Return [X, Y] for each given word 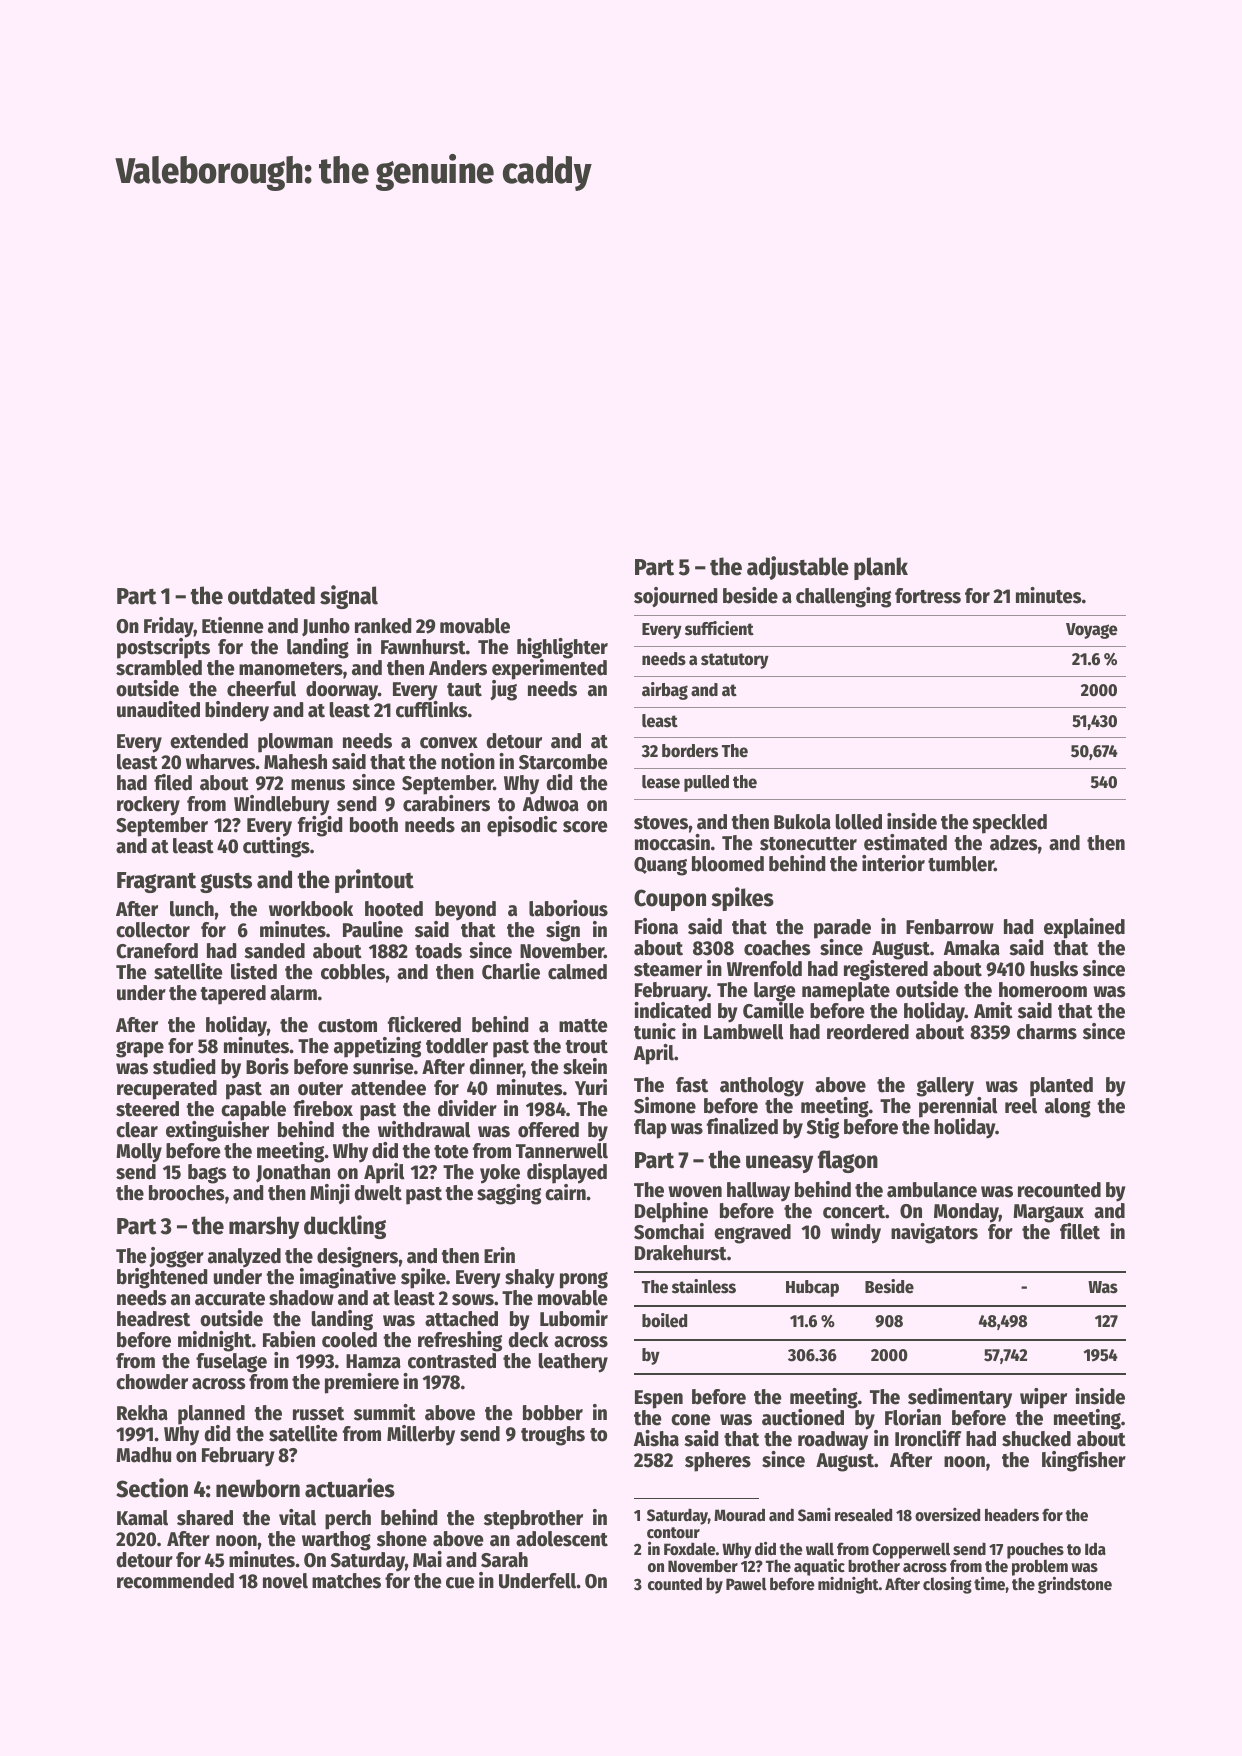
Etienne [233, 625]
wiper [1043, 1398]
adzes [1013, 843]
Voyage [1091, 631]
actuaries [350, 1488]
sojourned [675, 597]
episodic [522, 826]
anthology [762, 1087]
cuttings [276, 847]
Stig [823, 1128]
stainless [704, 1286]
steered [147, 1109]
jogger [176, 1257]
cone [691, 1420]
